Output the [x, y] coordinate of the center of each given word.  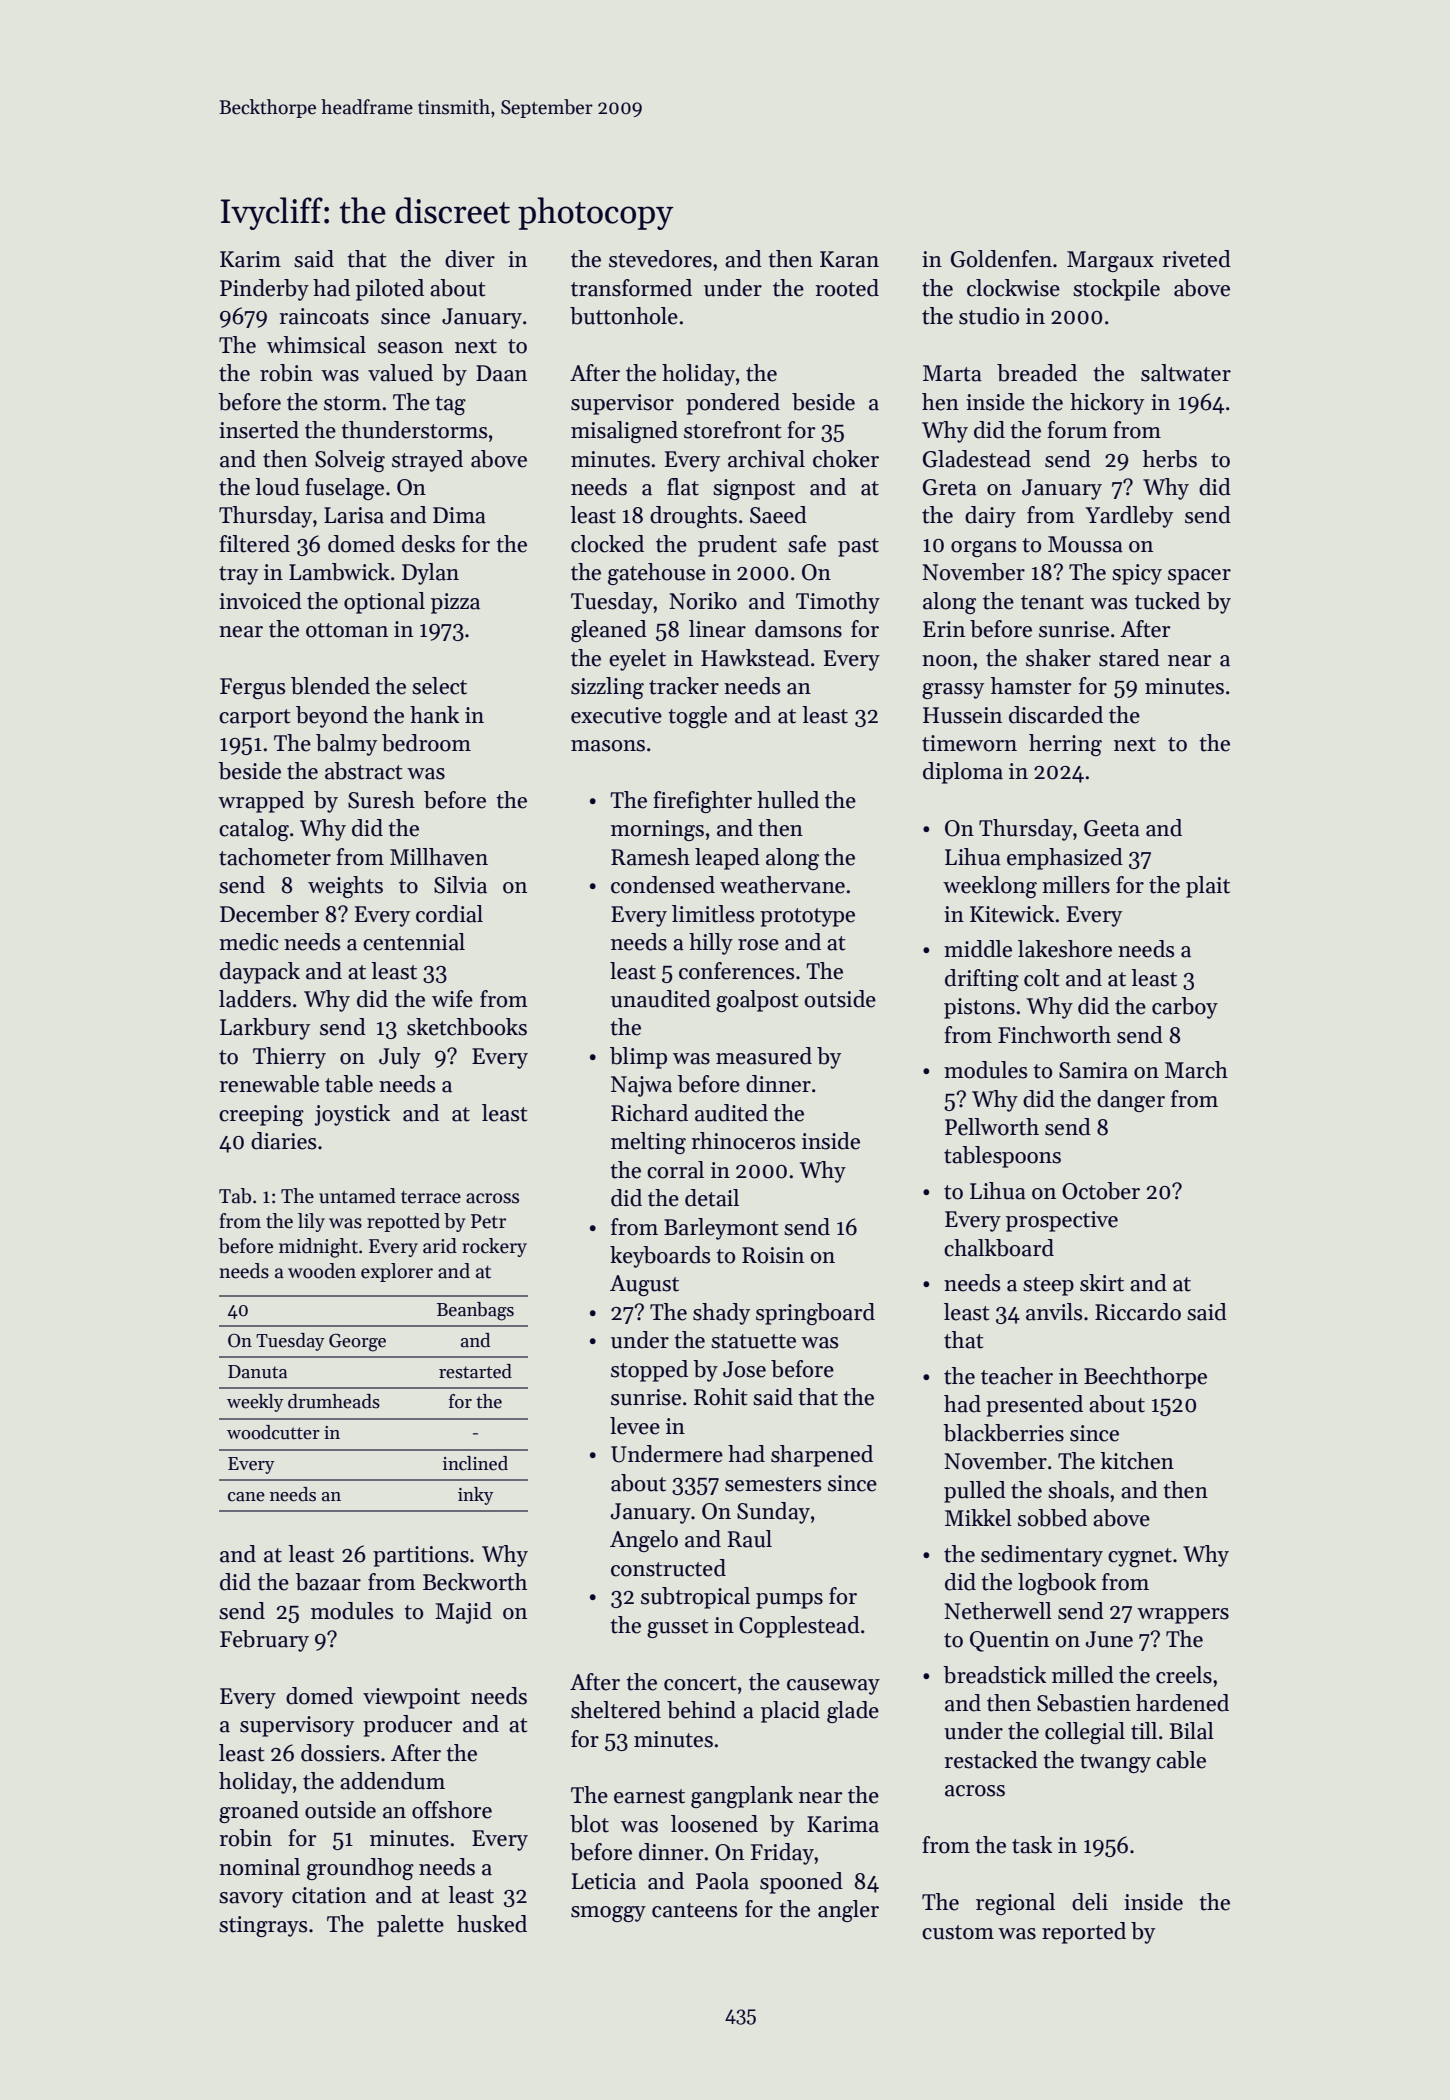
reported [1084, 1933]
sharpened [822, 1456]
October [1101, 1191]
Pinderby [264, 290]
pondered [733, 404]
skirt [1102, 1283]
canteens [694, 1910]
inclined [475, 1463]
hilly [711, 944]
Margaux [1110, 261]
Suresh [381, 800]
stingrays [263, 1926]
